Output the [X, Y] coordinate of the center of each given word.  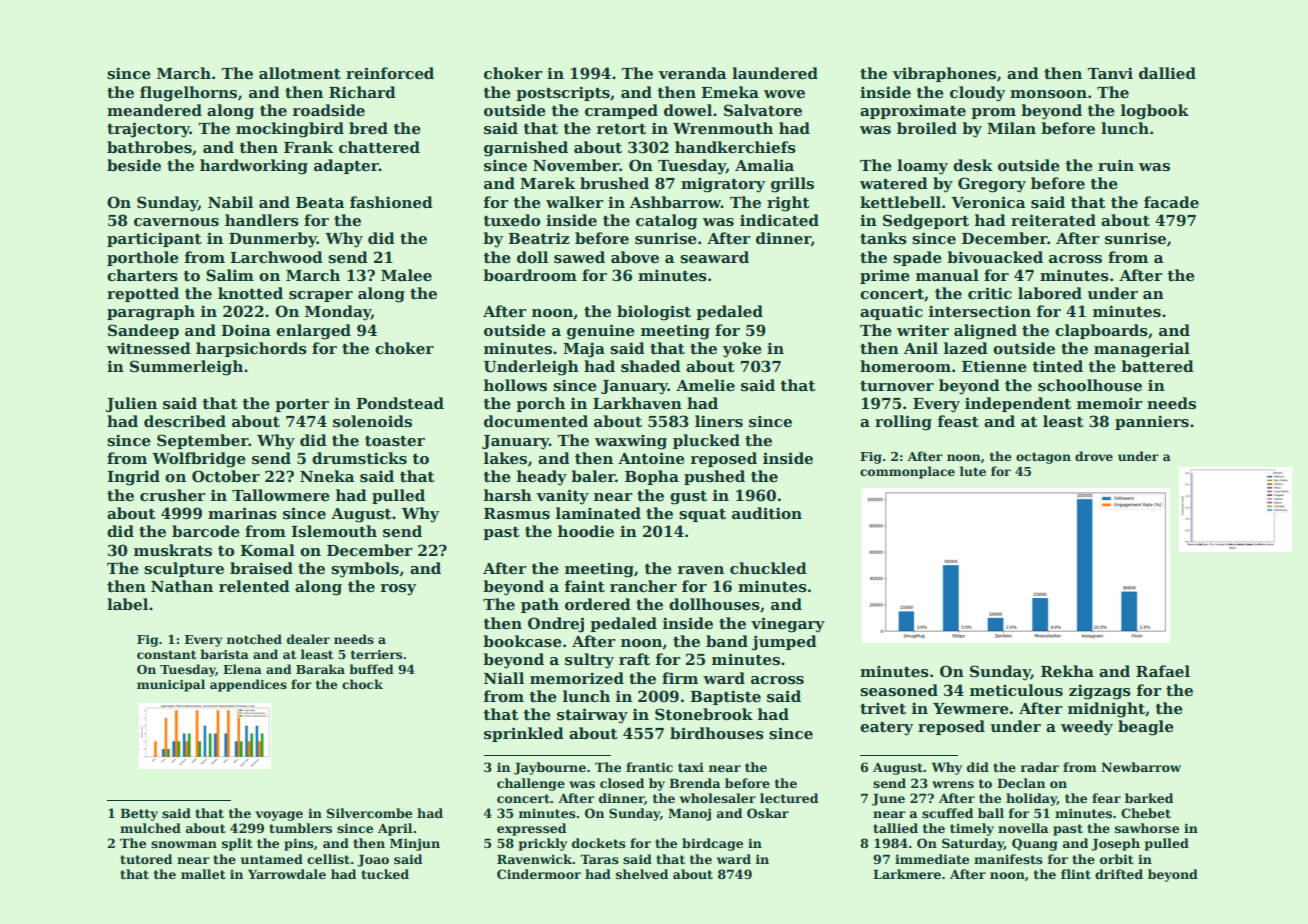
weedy [1087, 728]
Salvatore [763, 110]
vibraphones [944, 74]
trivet [883, 708]
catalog [667, 222]
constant [167, 654]
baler [593, 476]
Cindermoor [539, 874]
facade [1171, 202]
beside [134, 165]
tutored [146, 859]
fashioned [391, 202]
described [185, 421]
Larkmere [907, 874]
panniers [1152, 422]
